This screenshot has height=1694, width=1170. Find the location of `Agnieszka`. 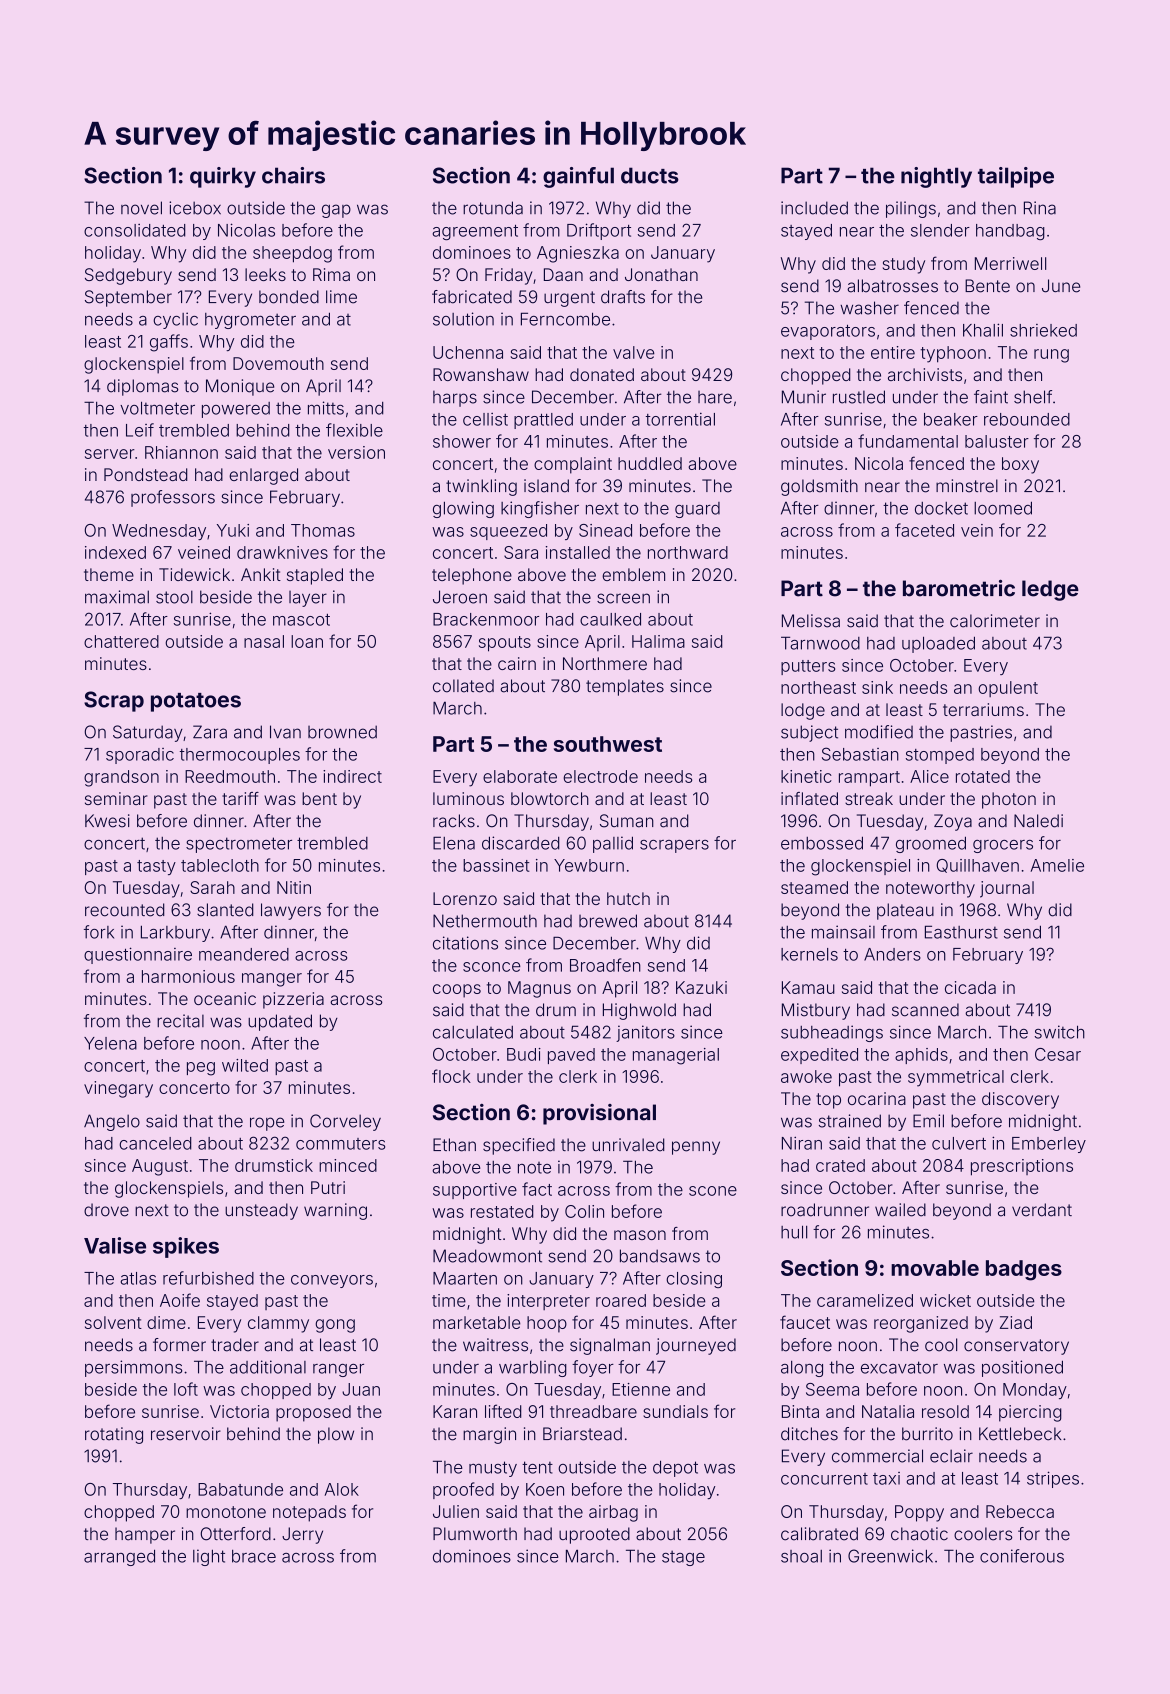

Agnieszka is located at coordinates (578, 254).
